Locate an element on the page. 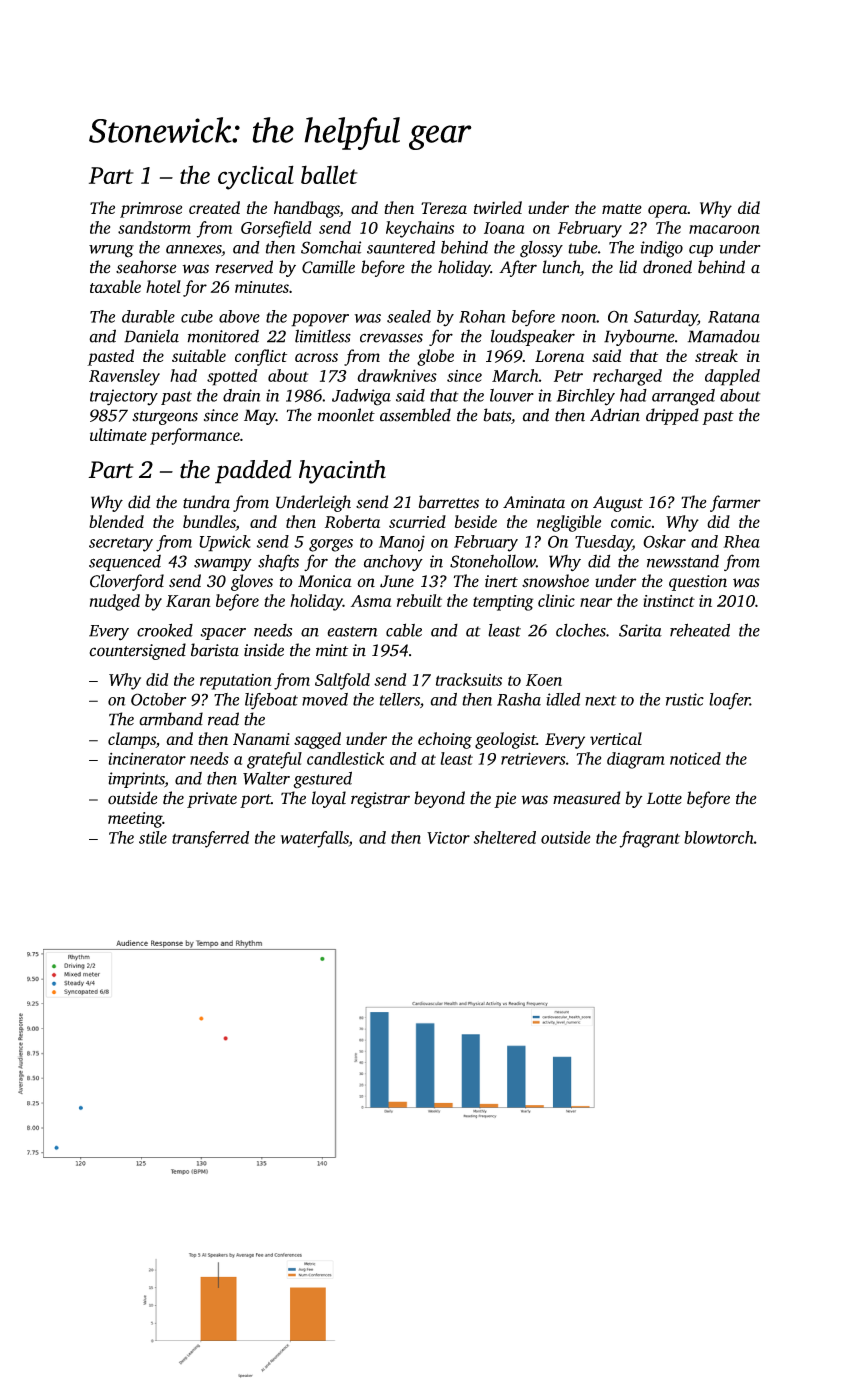 Image resolution: width=849 pixels, height=1400 pixels. trajectory is located at coordinates (124, 397).
